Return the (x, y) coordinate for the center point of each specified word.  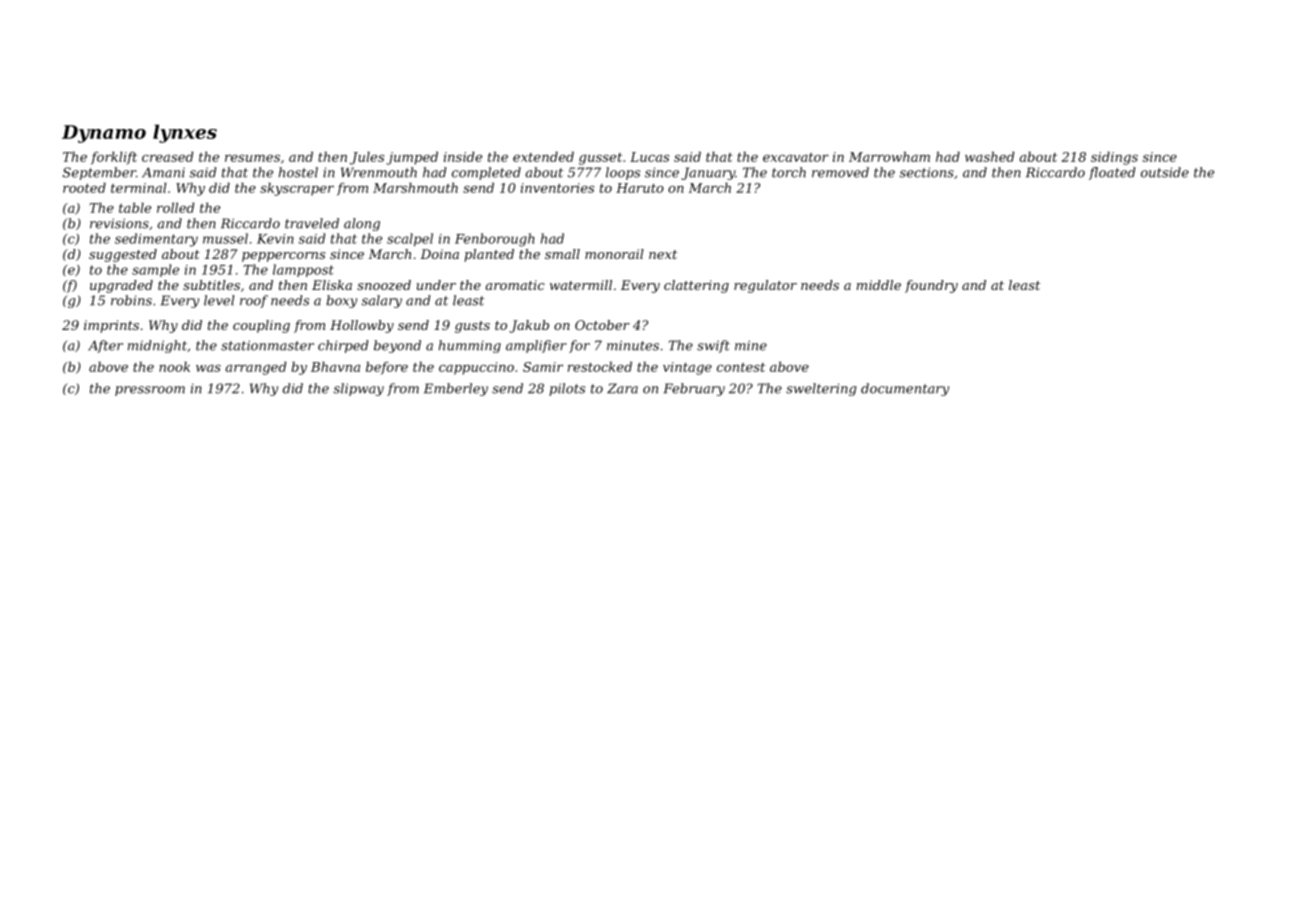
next (663, 254)
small (562, 254)
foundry (931, 286)
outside (1165, 172)
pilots (567, 389)
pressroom (150, 391)
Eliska (332, 285)
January (708, 173)
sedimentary (156, 240)
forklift (114, 158)
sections (926, 172)
